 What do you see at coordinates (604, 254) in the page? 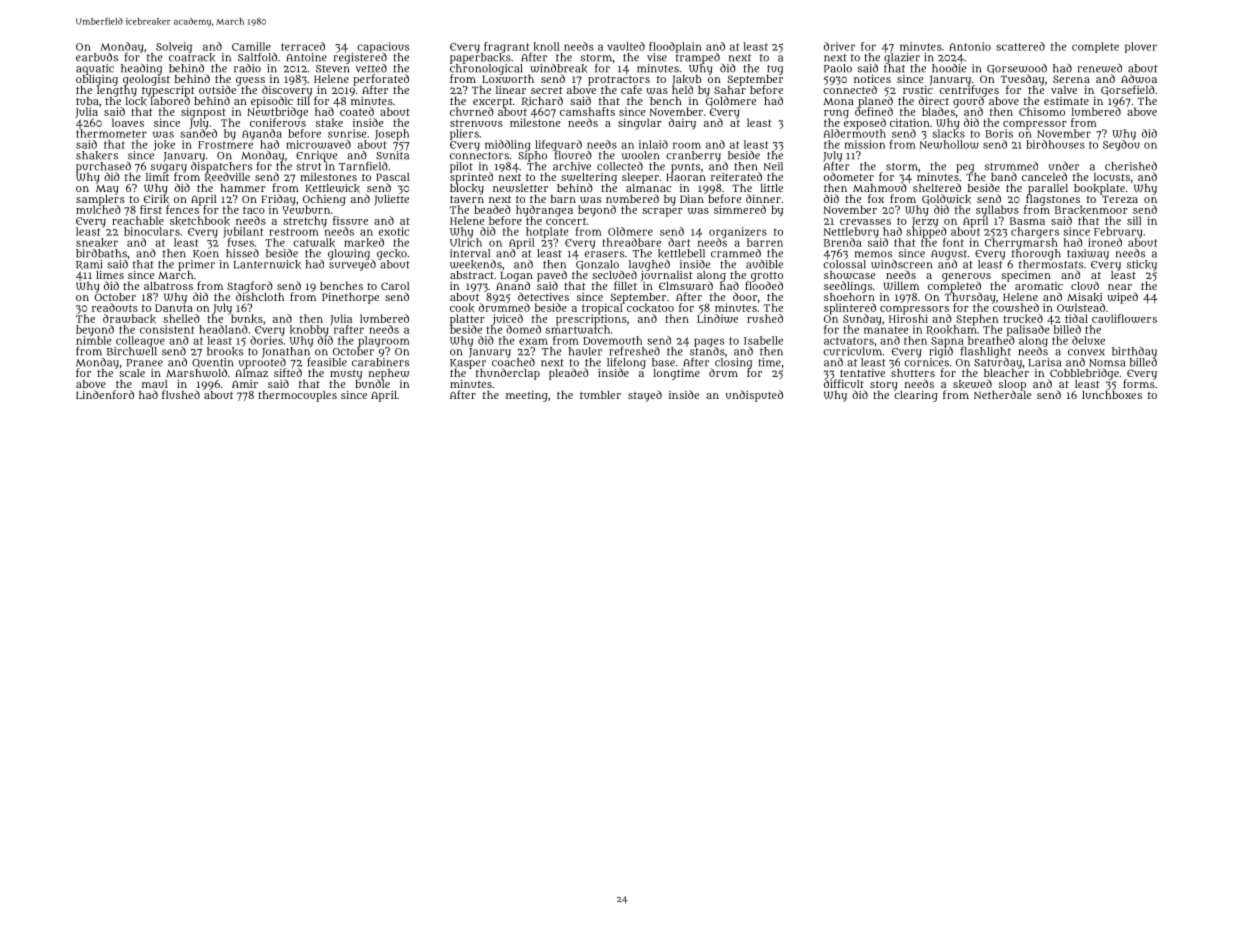
I see `erasers` at bounding box center [604, 254].
